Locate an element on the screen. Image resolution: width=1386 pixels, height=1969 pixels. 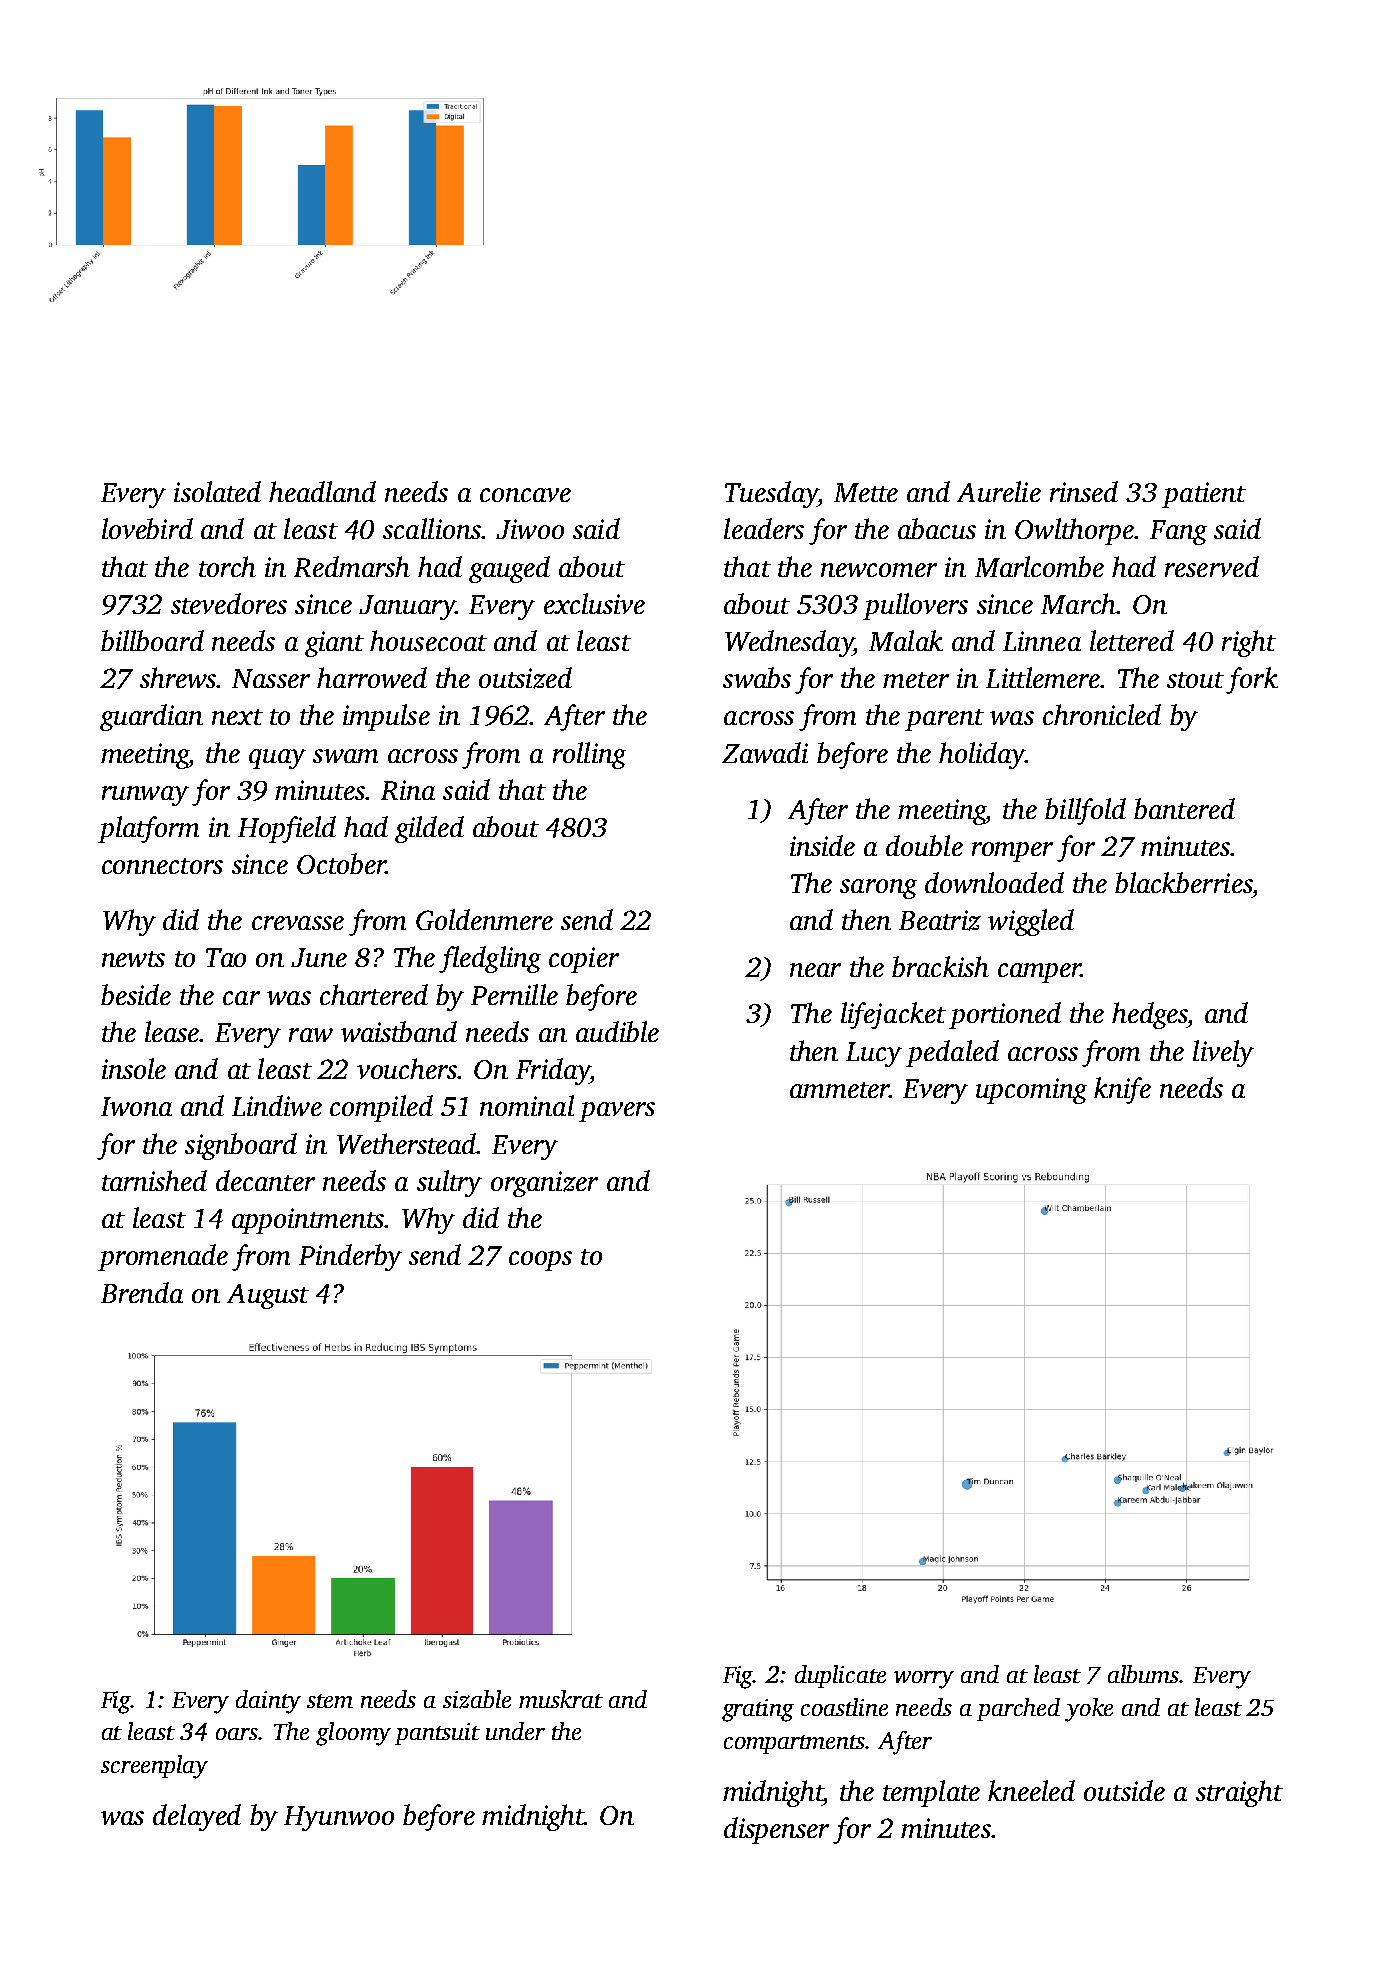
Brenda is located at coordinates (142, 1292).
